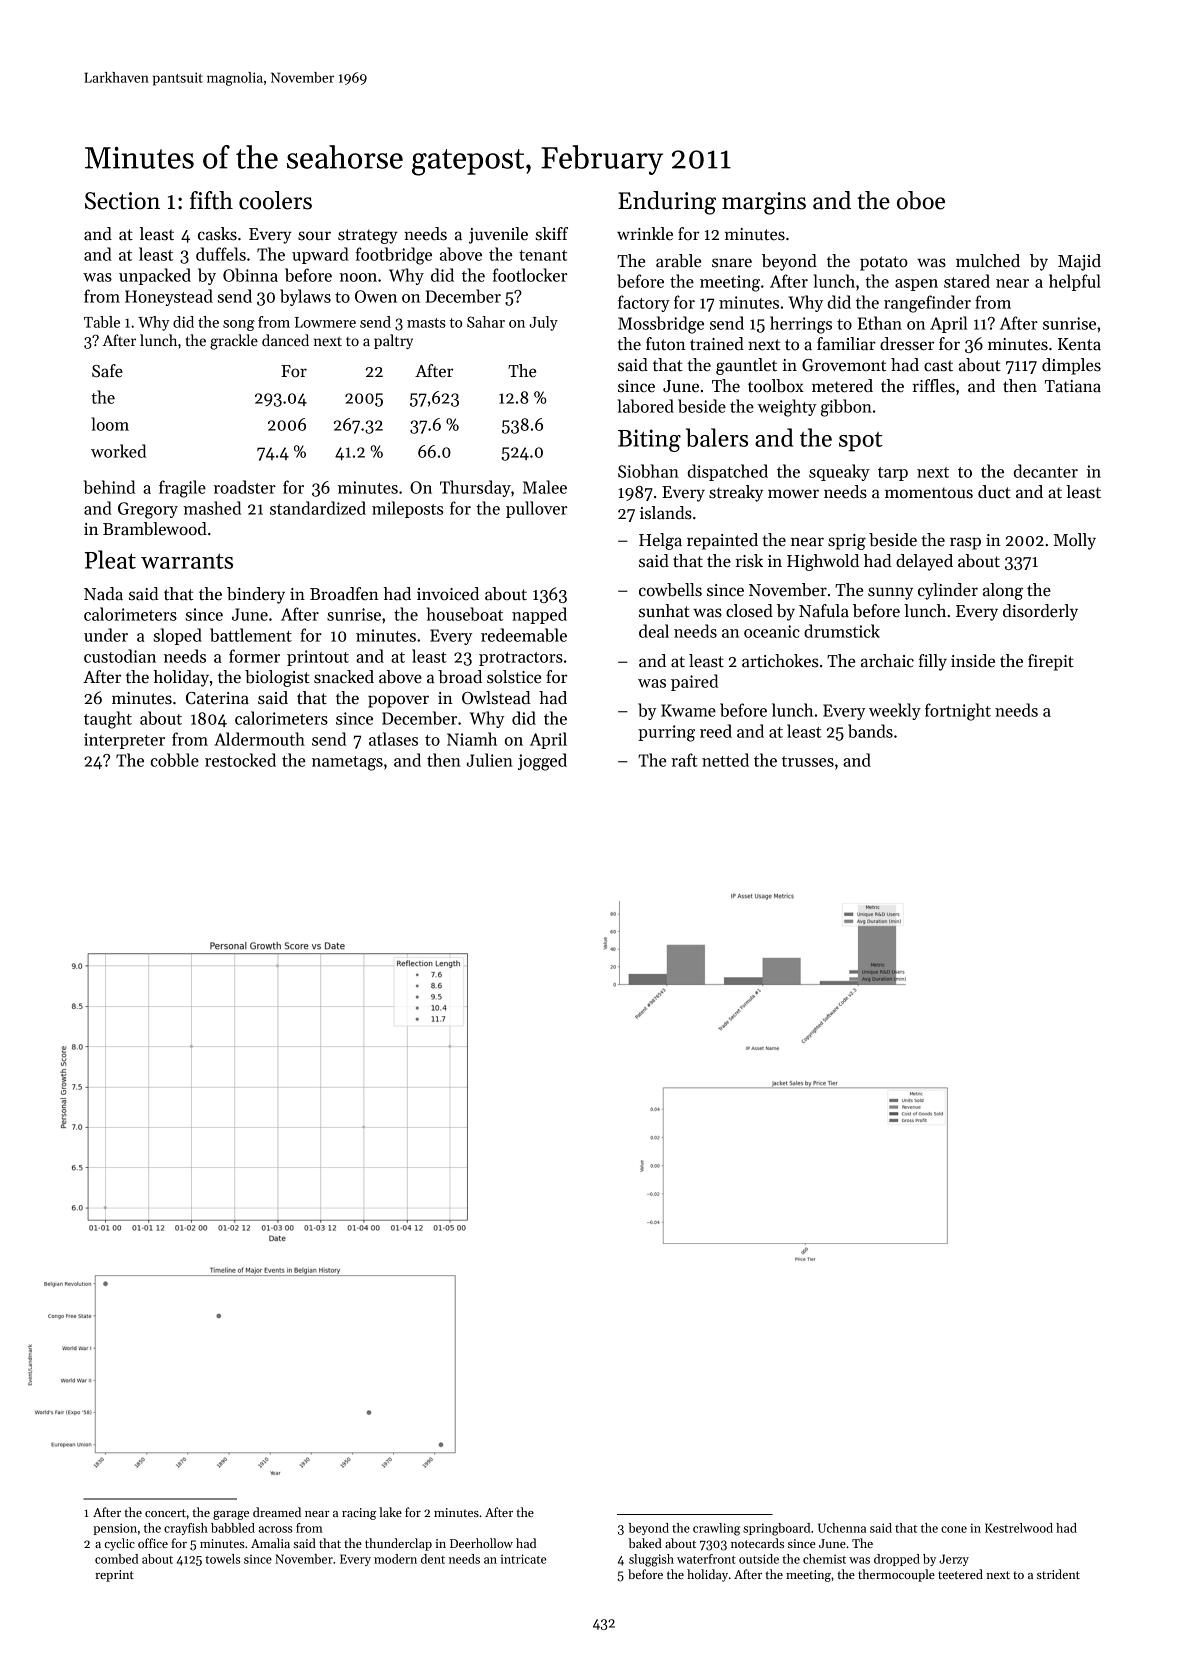  What do you see at coordinates (973, 661) in the image?
I see `inside` at bounding box center [973, 661].
